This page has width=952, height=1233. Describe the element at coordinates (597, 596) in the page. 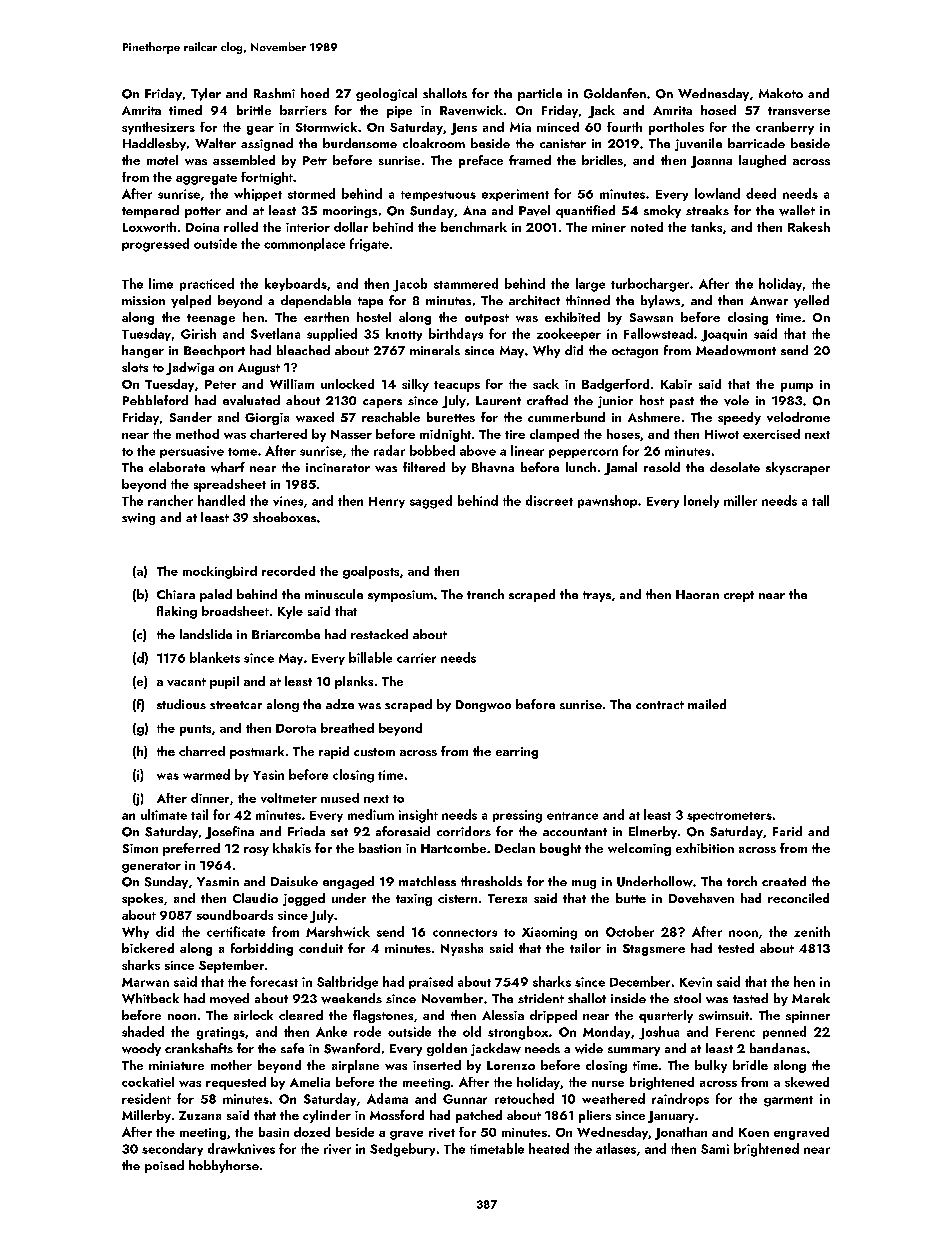

I see `trays` at that location.
